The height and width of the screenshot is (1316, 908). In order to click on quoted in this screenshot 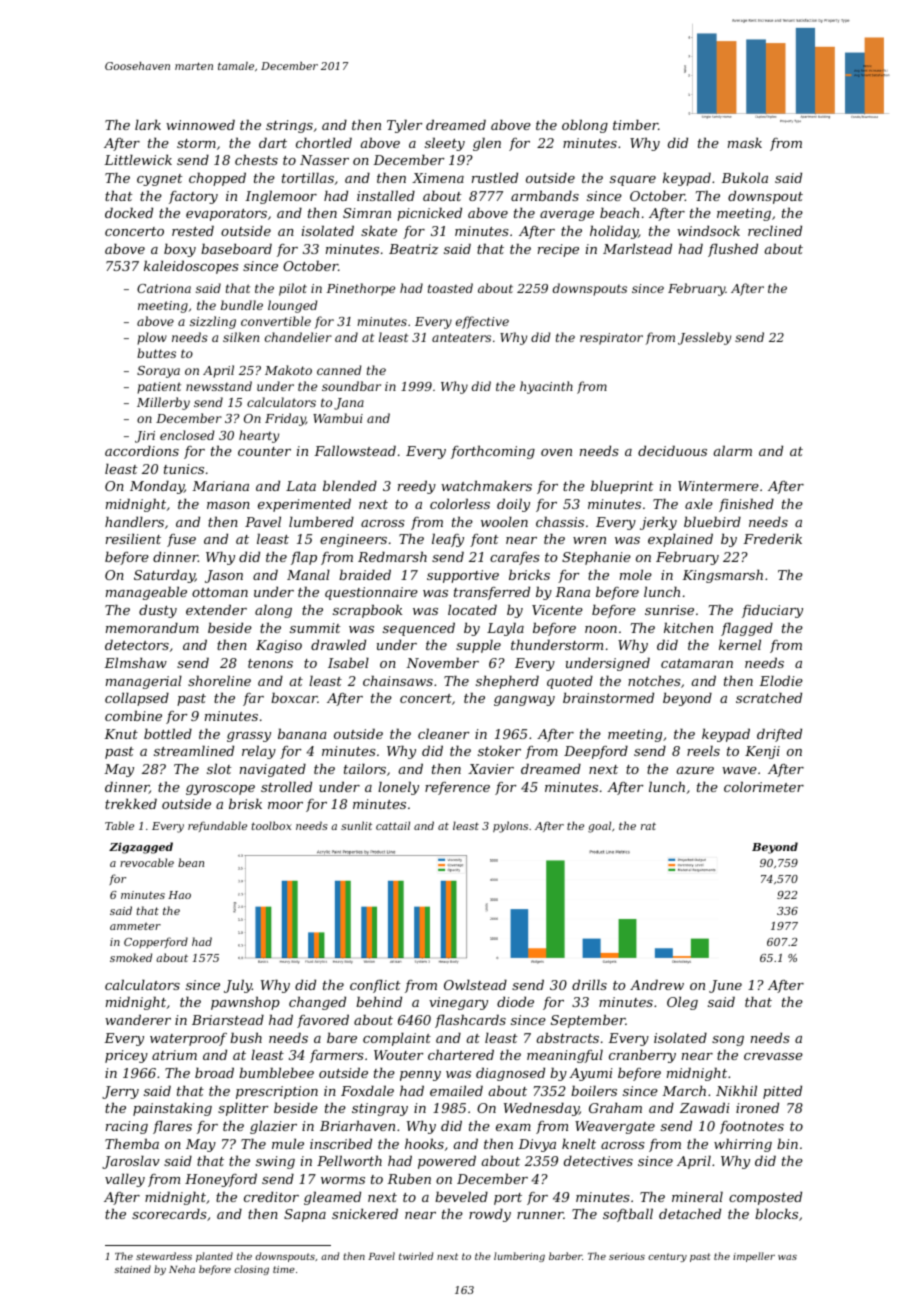, I will do `click(570, 682)`.
